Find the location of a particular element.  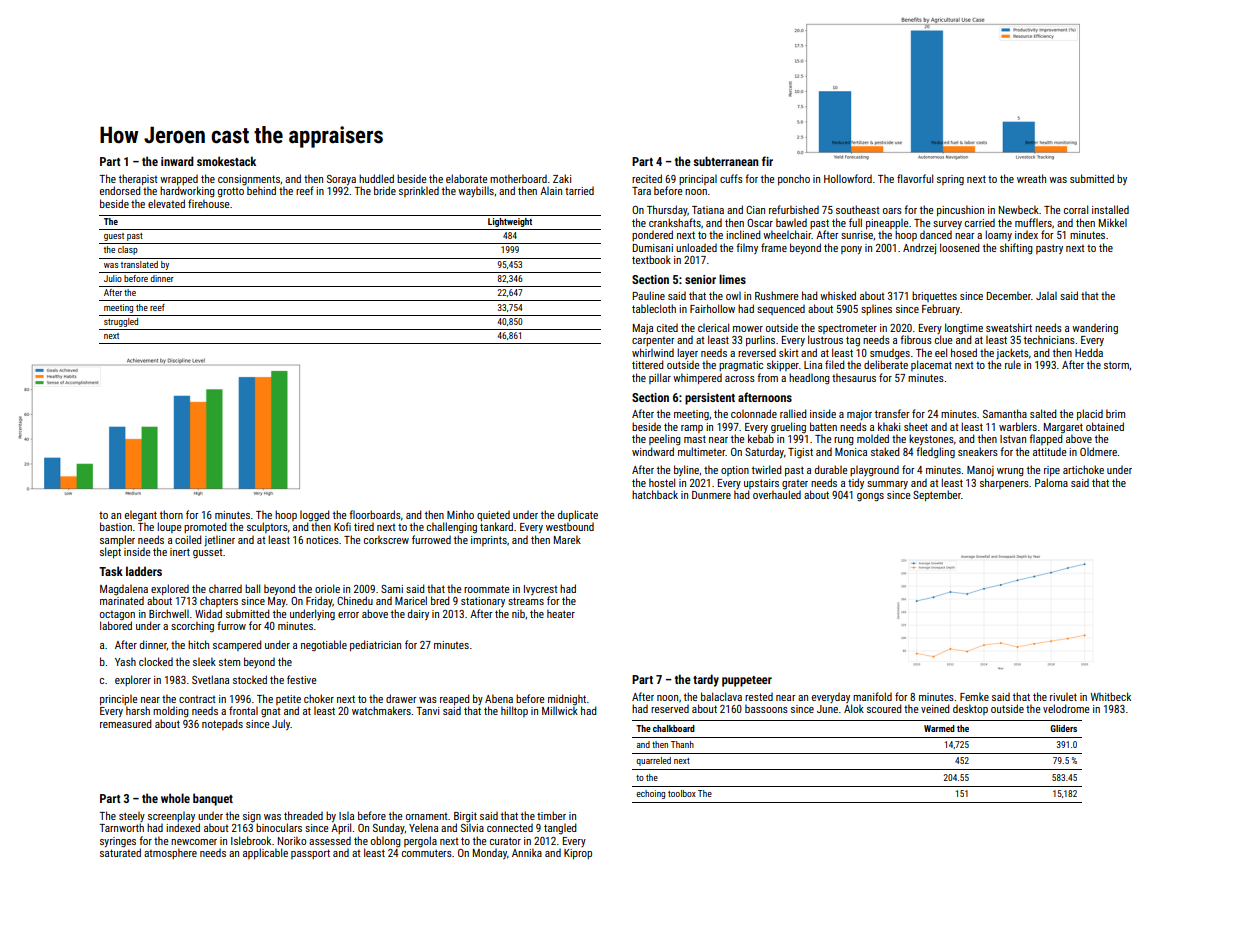

Annika is located at coordinates (527, 852).
